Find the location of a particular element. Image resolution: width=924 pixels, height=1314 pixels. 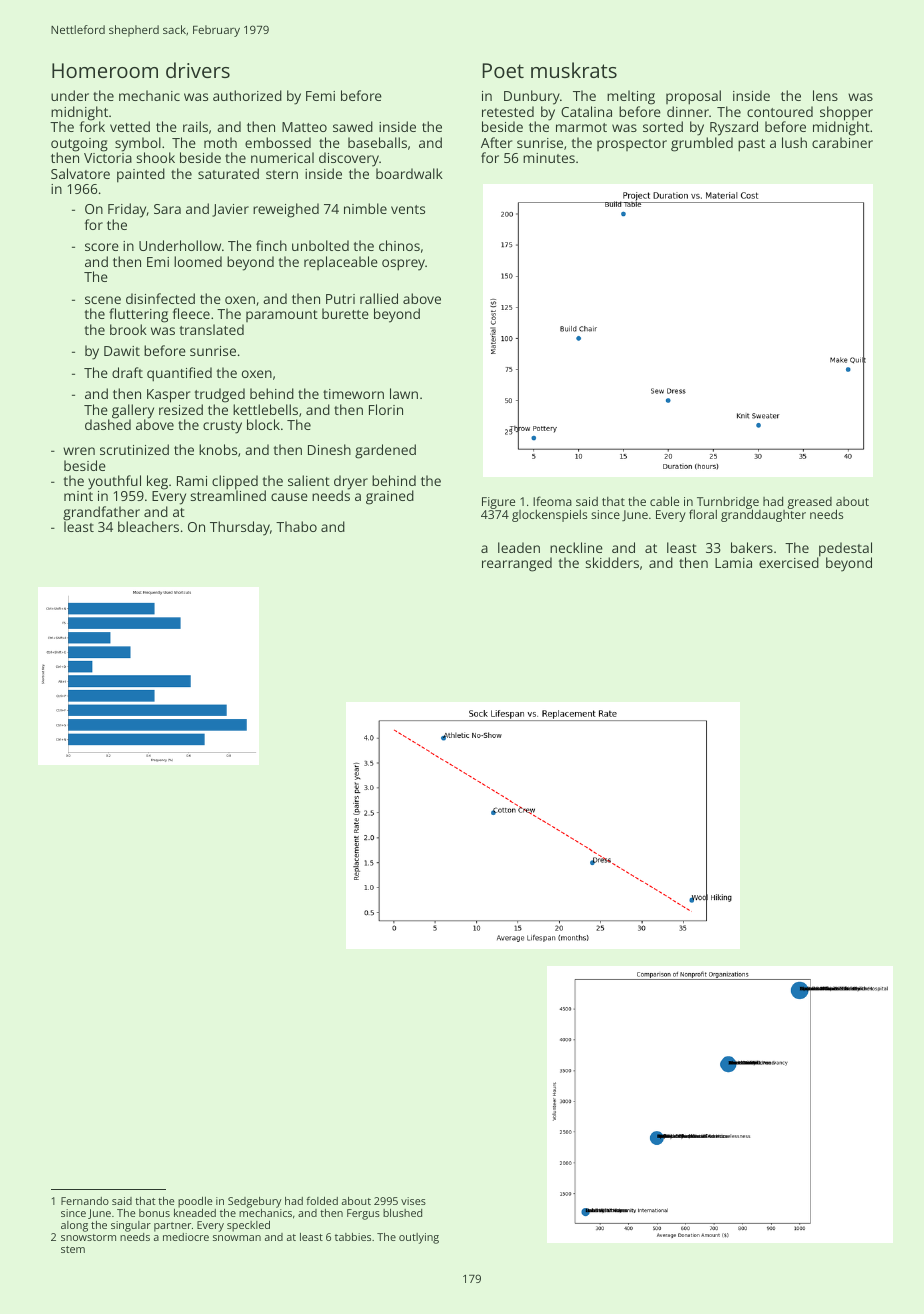

folded is located at coordinates (322, 1200).
